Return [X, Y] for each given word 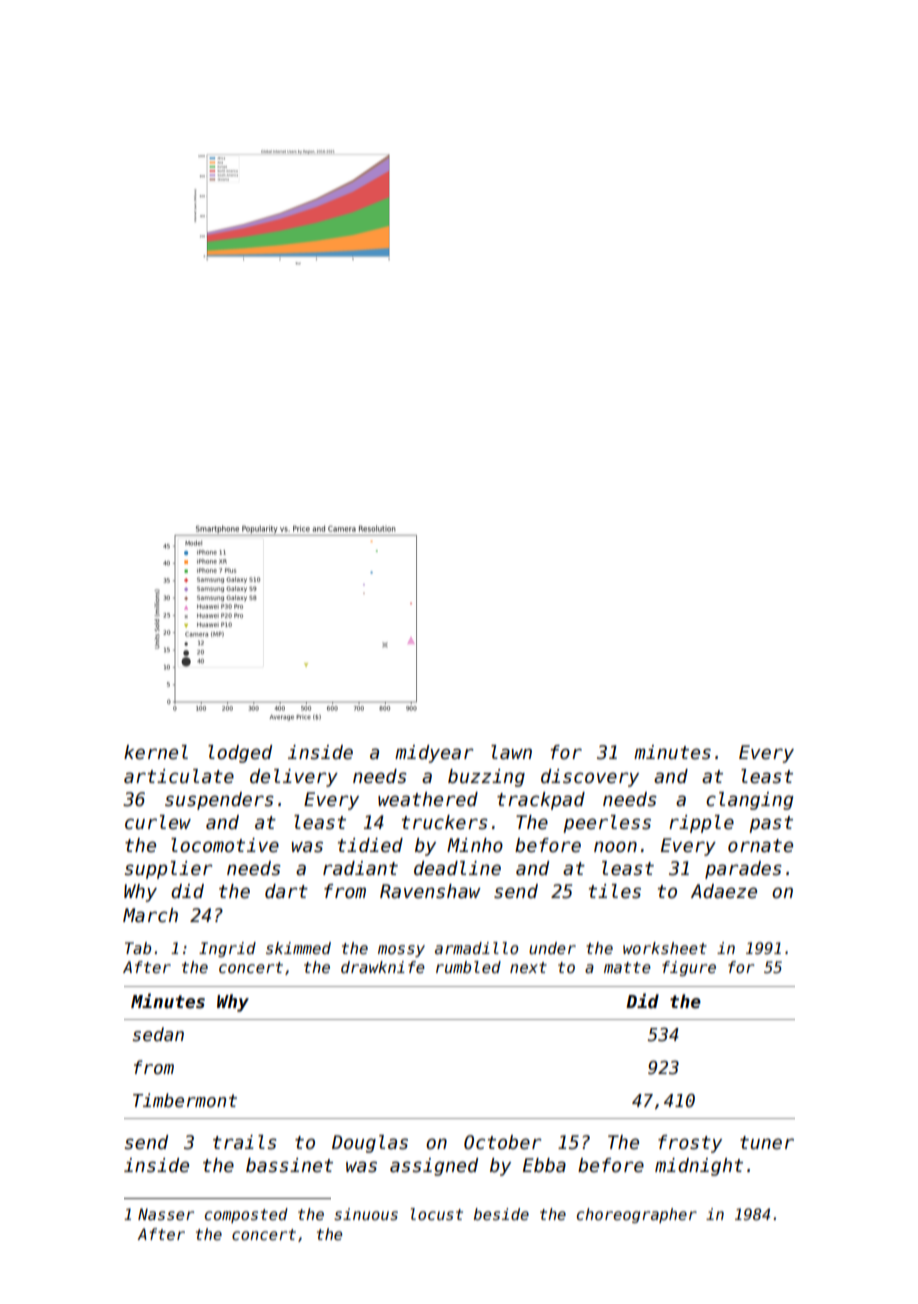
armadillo [476, 948]
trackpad [541, 801]
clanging [750, 801]
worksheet [665, 948]
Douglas [370, 1144]
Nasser [166, 1214]
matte [627, 967]
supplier [168, 870]
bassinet [289, 1165]
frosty [690, 1144]
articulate [179, 776]
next [528, 968]
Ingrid [227, 949]
